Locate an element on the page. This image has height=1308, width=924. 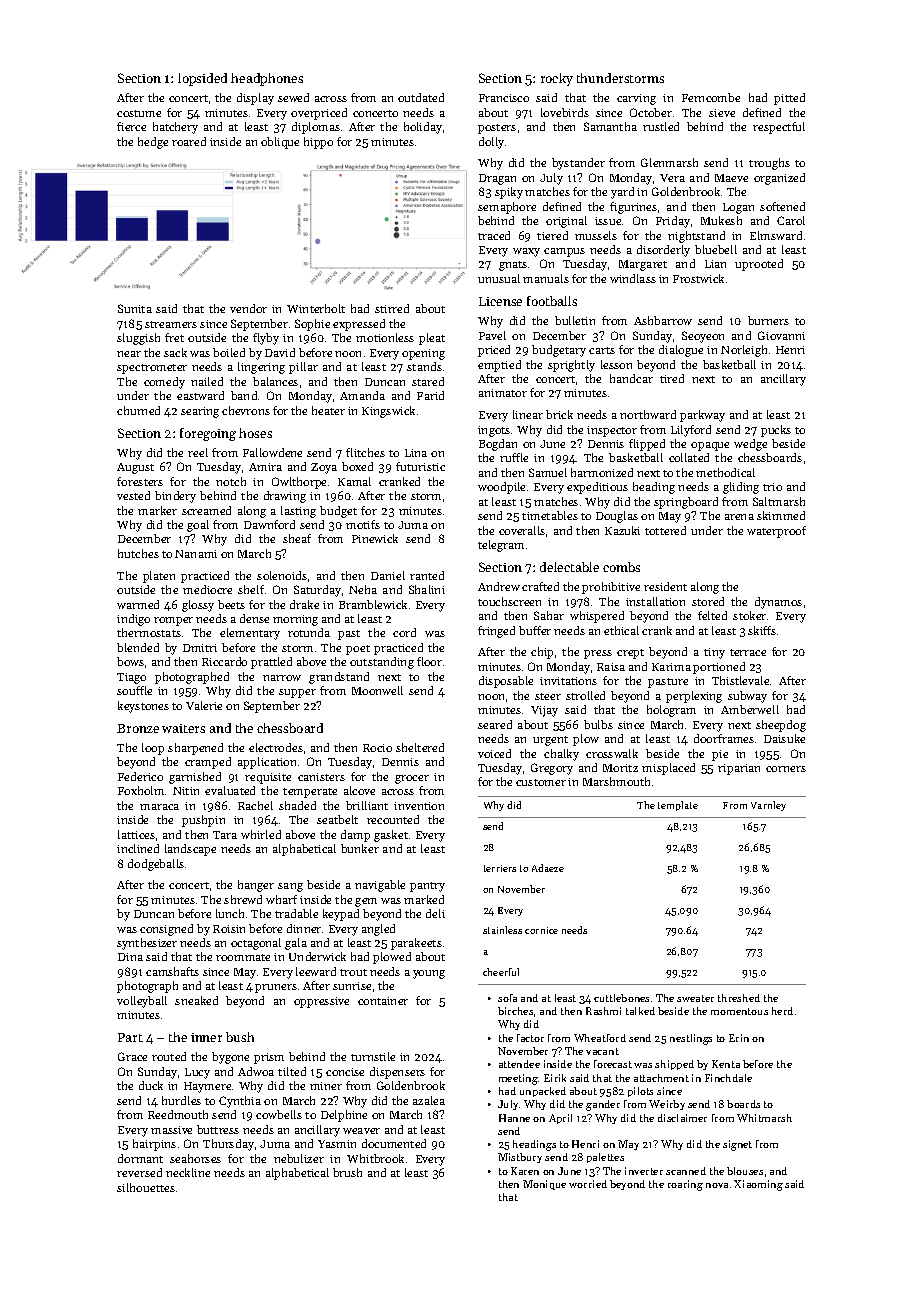
customer is located at coordinates (541, 782).
